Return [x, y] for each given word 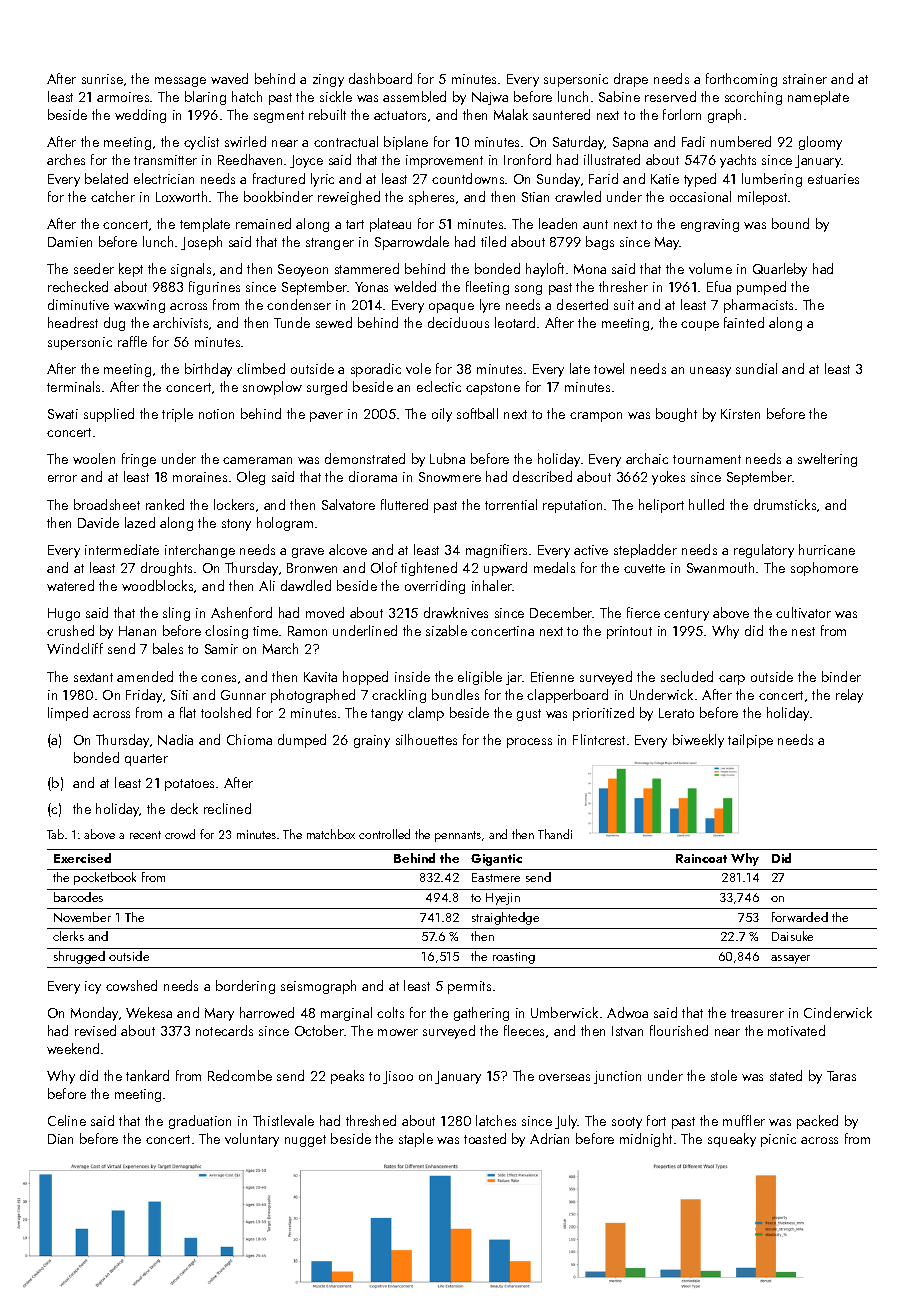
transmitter [165, 160]
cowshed [131, 985]
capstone [493, 389]
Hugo [64, 614]
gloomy [820, 143]
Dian [60, 1139]
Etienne [552, 677]
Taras [841, 1076]
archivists [180, 322]
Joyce [306, 161]
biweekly [698, 741]
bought [676, 415]
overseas [564, 1077]
